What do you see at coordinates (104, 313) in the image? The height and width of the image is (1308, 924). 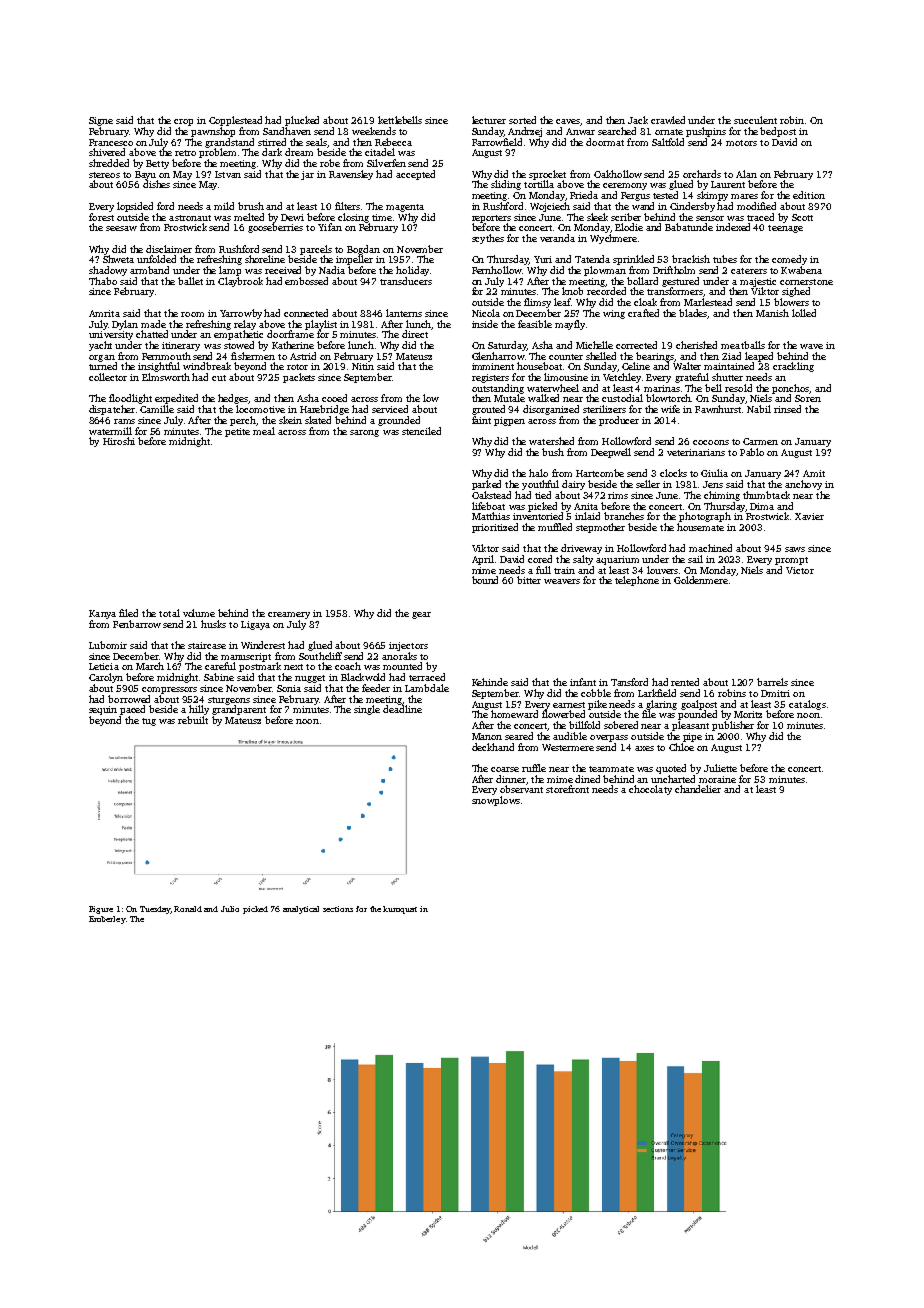 I see `Amrita` at bounding box center [104, 313].
